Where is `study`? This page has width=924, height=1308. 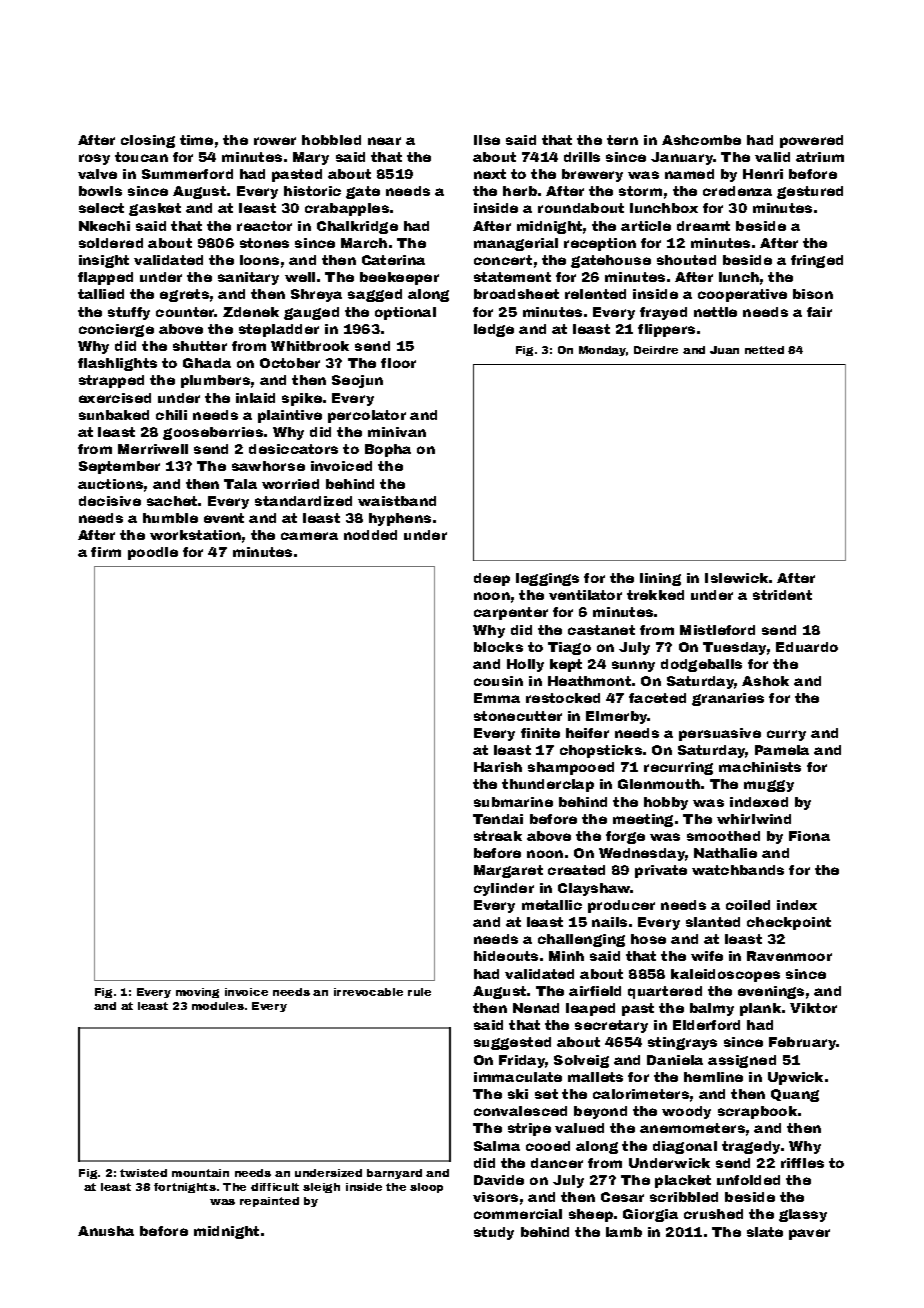 study is located at coordinates (494, 1233).
